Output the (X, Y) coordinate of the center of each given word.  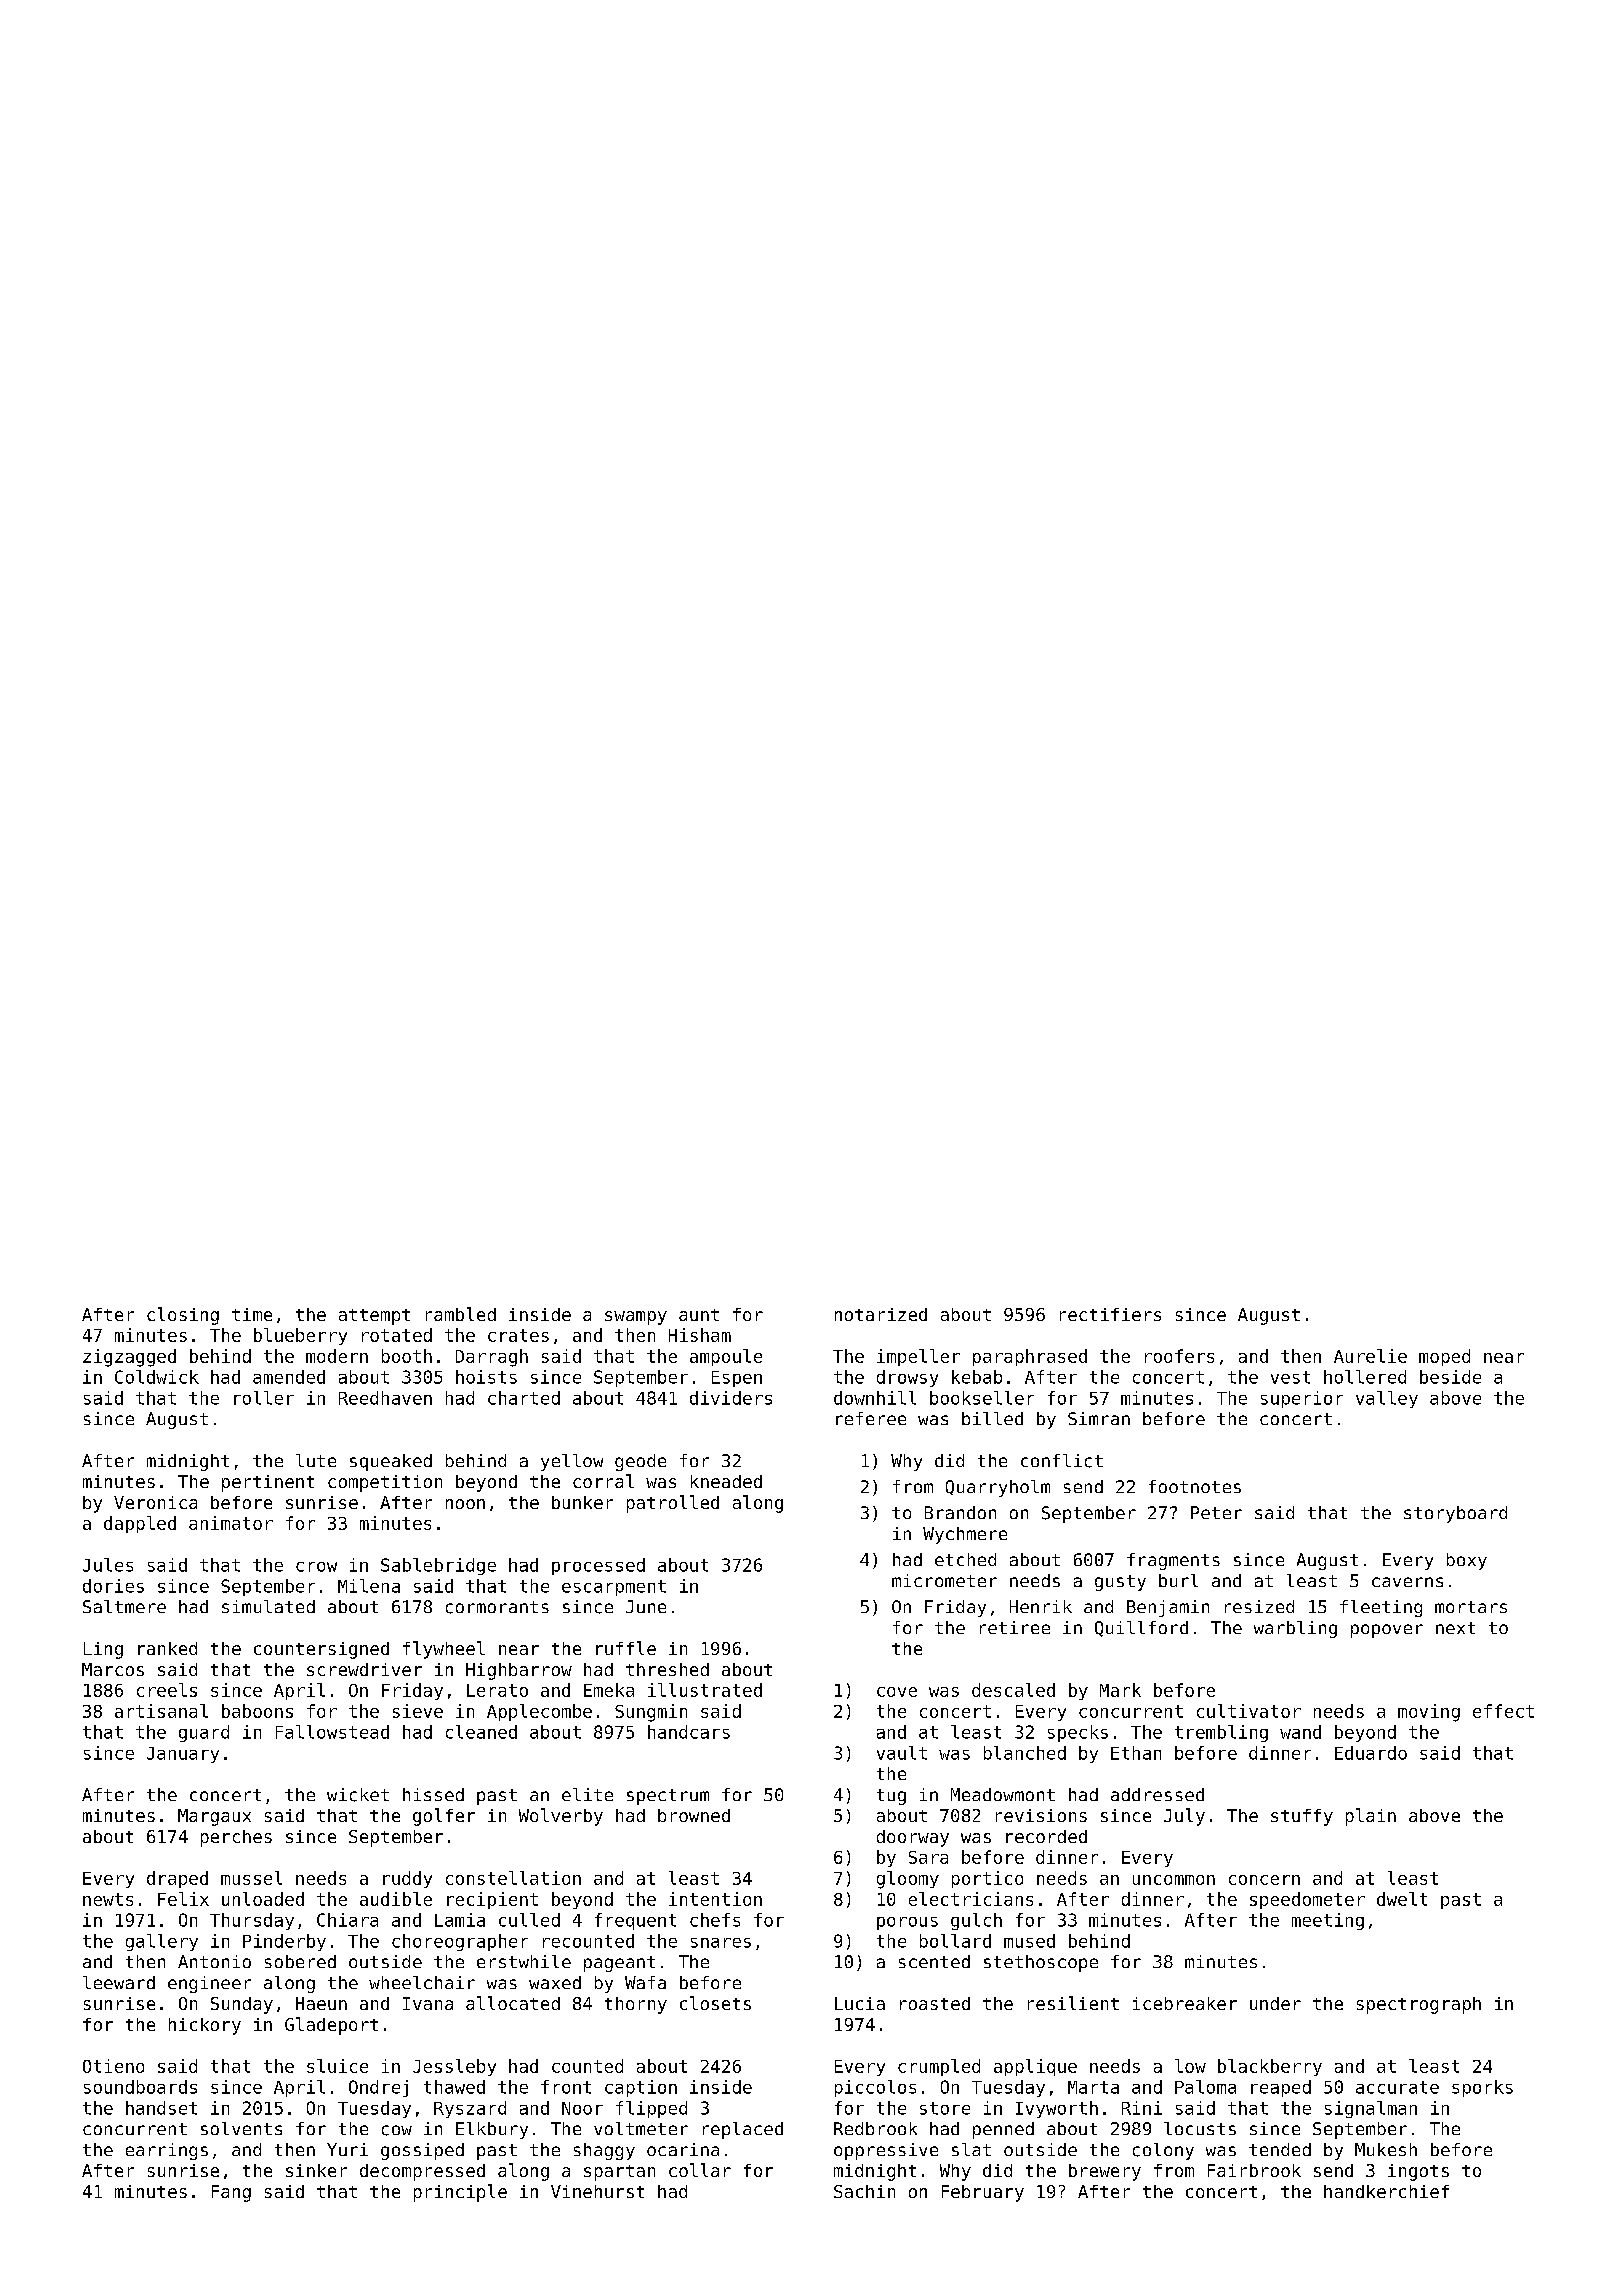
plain (1371, 1817)
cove (897, 1692)
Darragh (492, 1358)
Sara (928, 1857)
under (1275, 2003)
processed (598, 1566)
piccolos (875, 2088)
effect (1503, 1711)
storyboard (1455, 1514)
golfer (444, 1817)
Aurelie (1370, 1356)
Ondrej (378, 2088)
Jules (108, 1565)
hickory (205, 2026)
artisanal (161, 1711)
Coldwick (157, 1377)
